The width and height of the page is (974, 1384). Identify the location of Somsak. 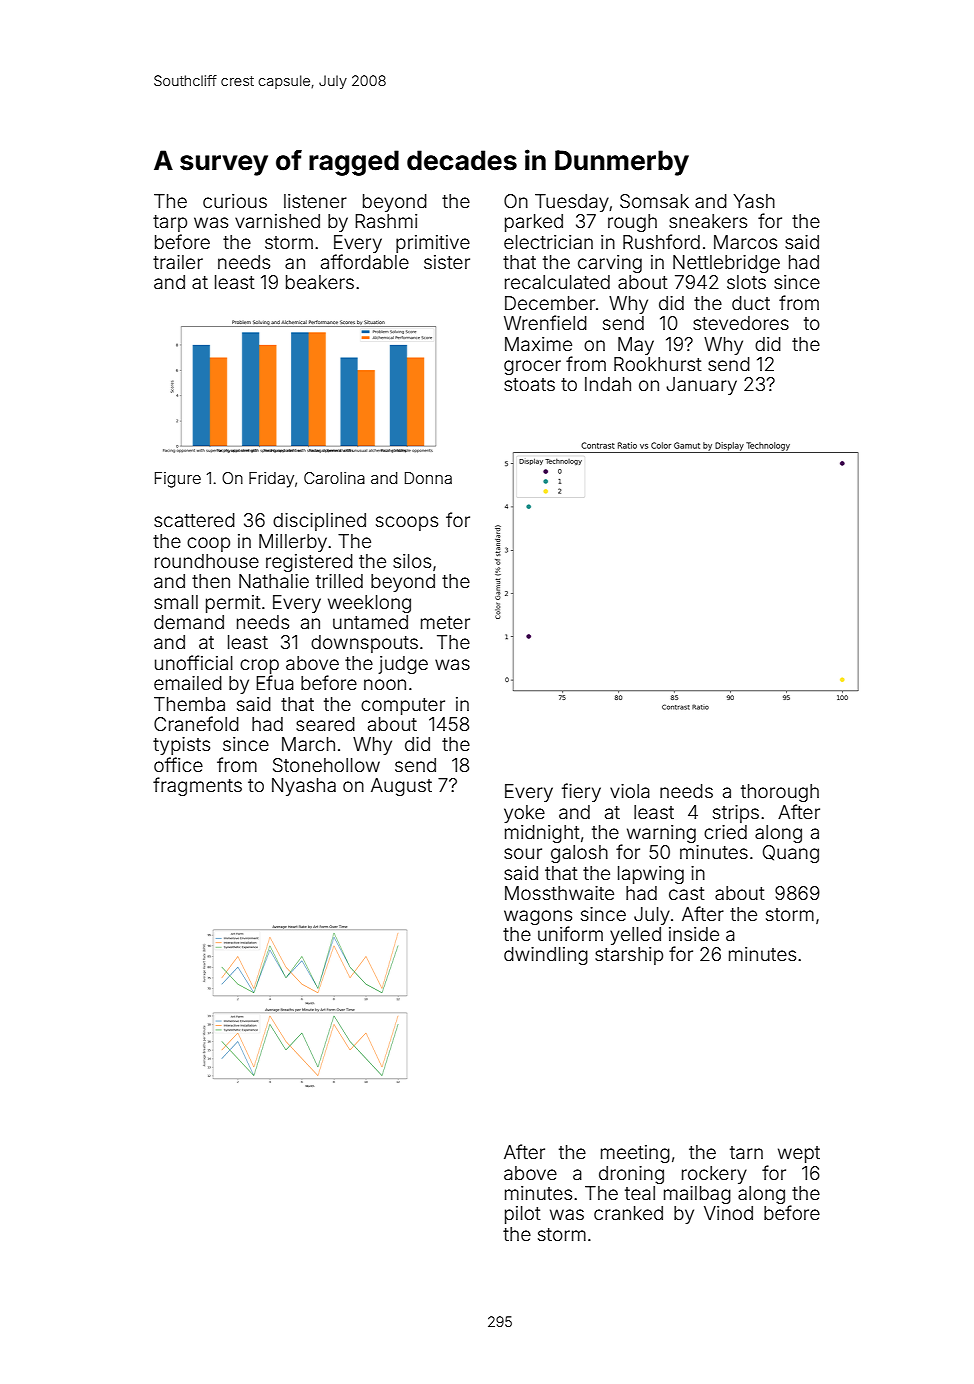
(654, 201).
